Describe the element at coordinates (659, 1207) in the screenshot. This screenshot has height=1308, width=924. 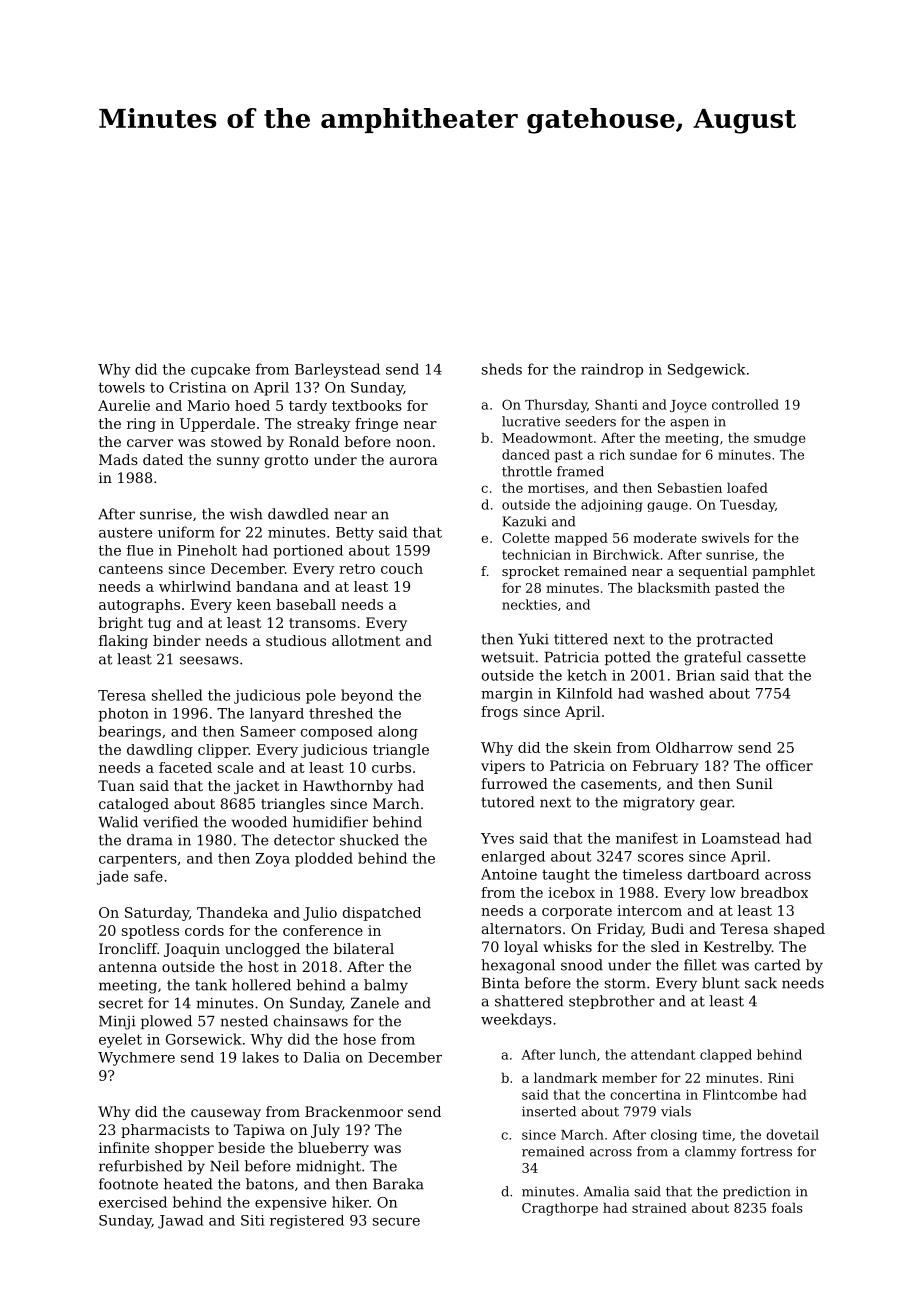
I see `strained` at that location.
